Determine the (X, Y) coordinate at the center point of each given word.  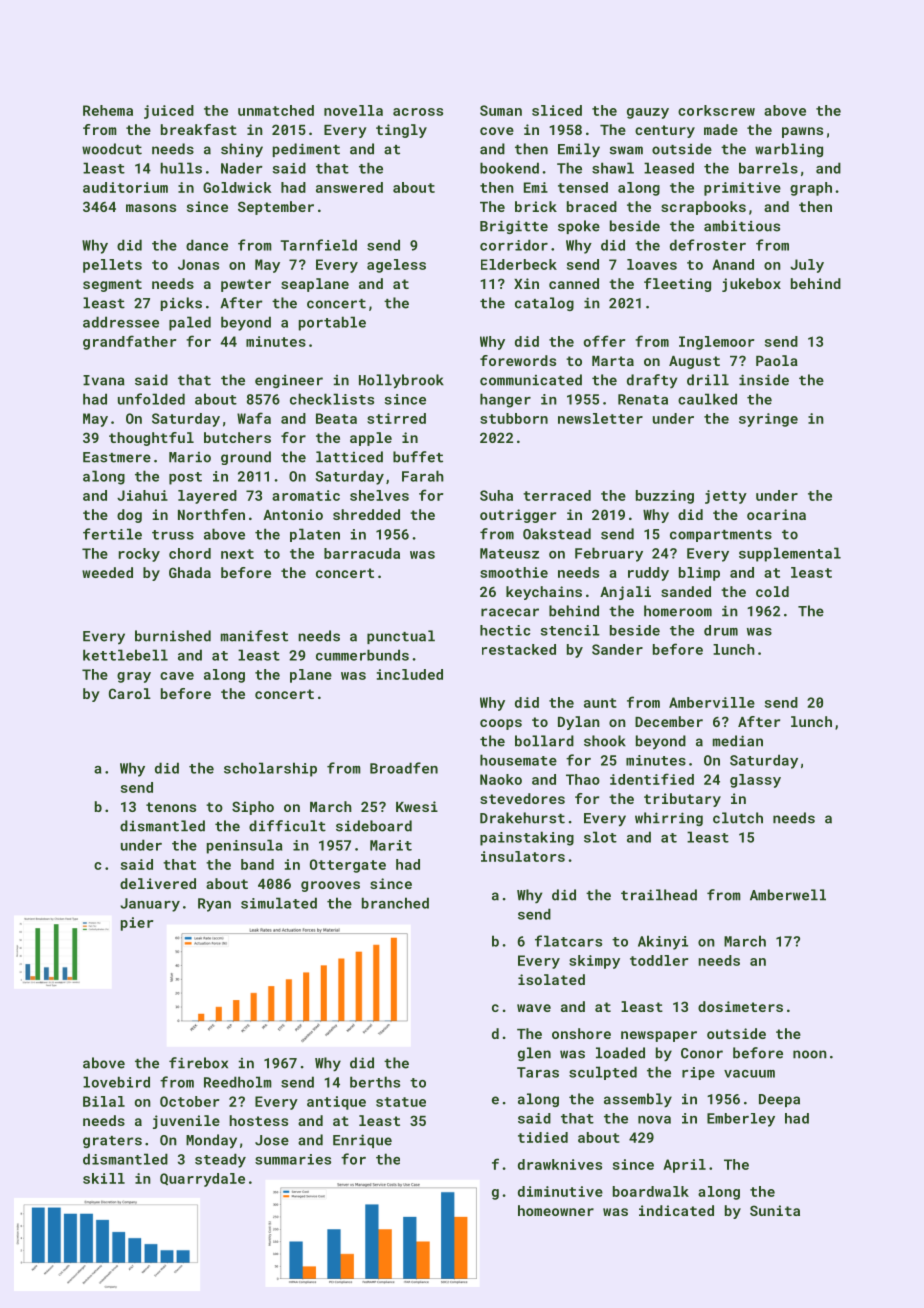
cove (497, 131)
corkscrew (716, 110)
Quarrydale (202, 1180)
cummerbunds (362, 655)
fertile (112, 534)
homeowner (556, 1210)
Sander (617, 649)
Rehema (108, 110)
